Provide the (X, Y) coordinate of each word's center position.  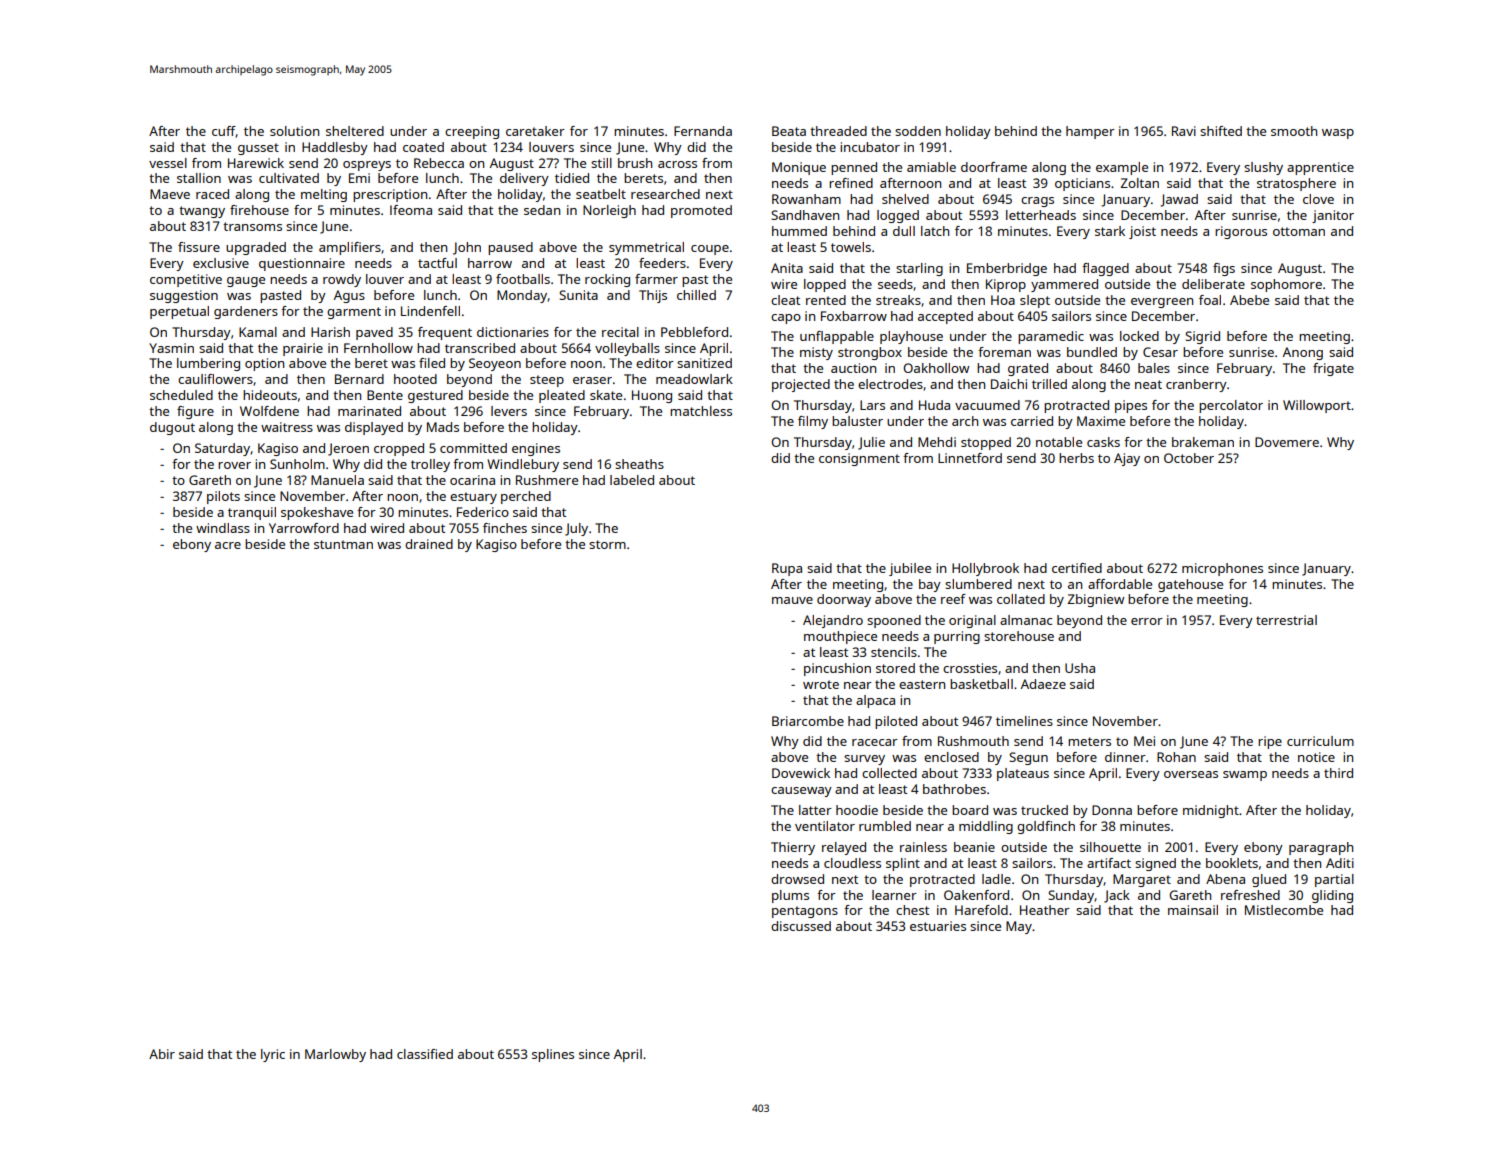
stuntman (343, 544)
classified (425, 1054)
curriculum (1320, 741)
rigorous (1241, 232)
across (677, 164)
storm (607, 544)
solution (294, 131)
